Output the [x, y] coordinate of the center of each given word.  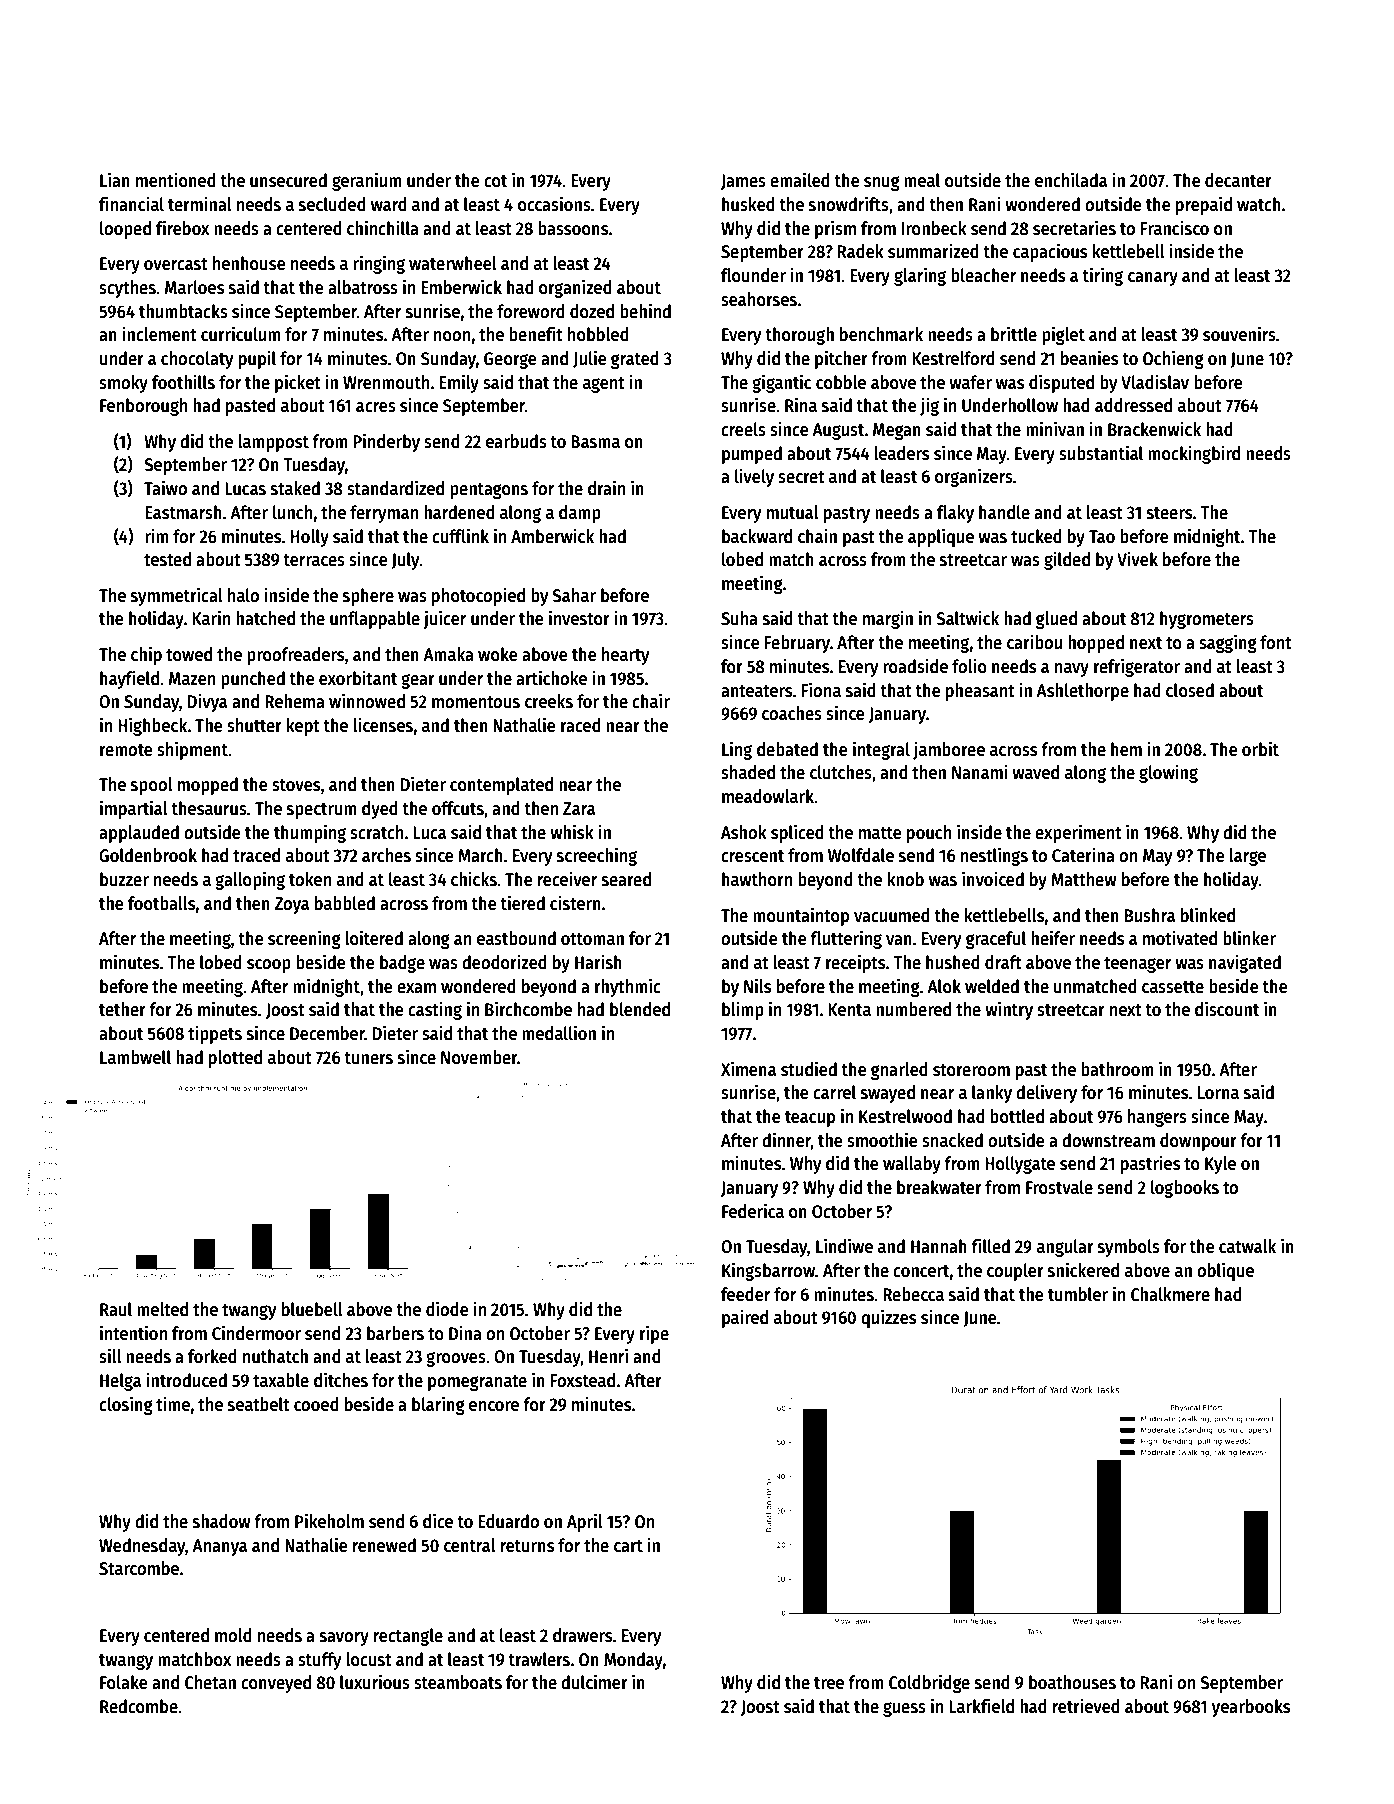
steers [1169, 513]
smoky [123, 384]
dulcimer [594, 1682]
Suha [739, 618]
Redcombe [139, 1706]
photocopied [478, 596]
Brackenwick [1154, 429]
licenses [383, 725]
